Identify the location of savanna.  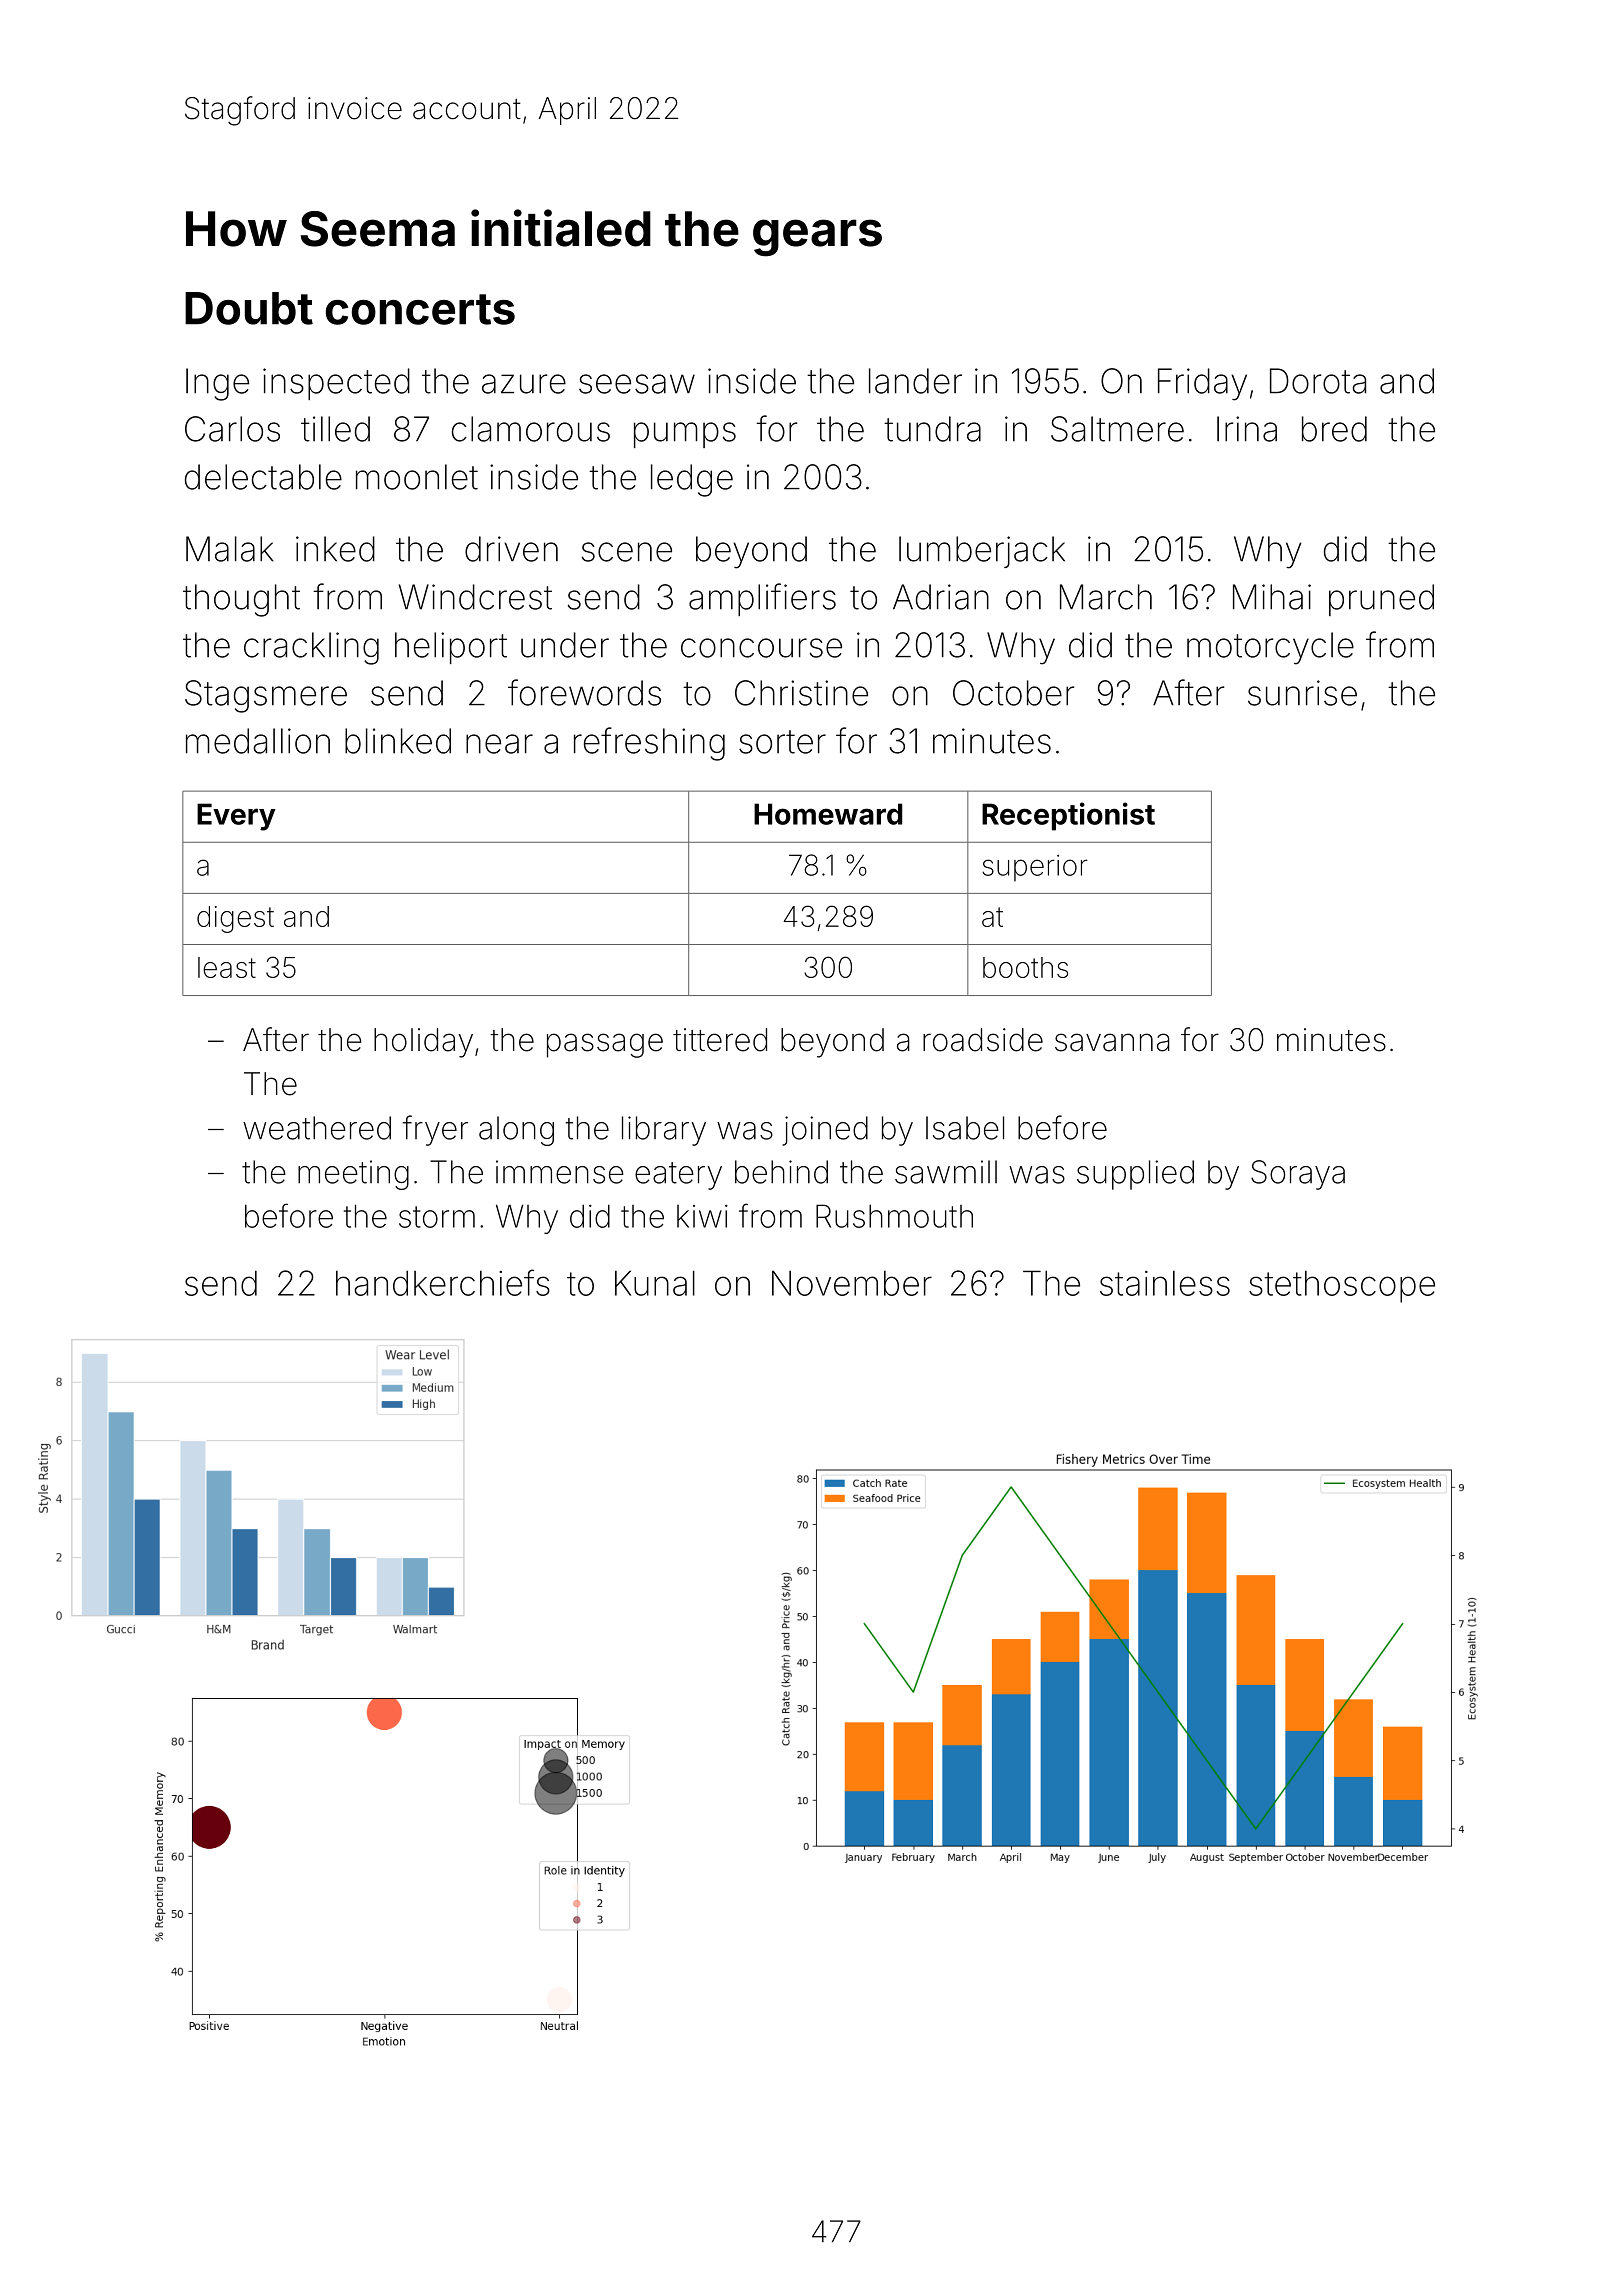
(1112, 1042).
